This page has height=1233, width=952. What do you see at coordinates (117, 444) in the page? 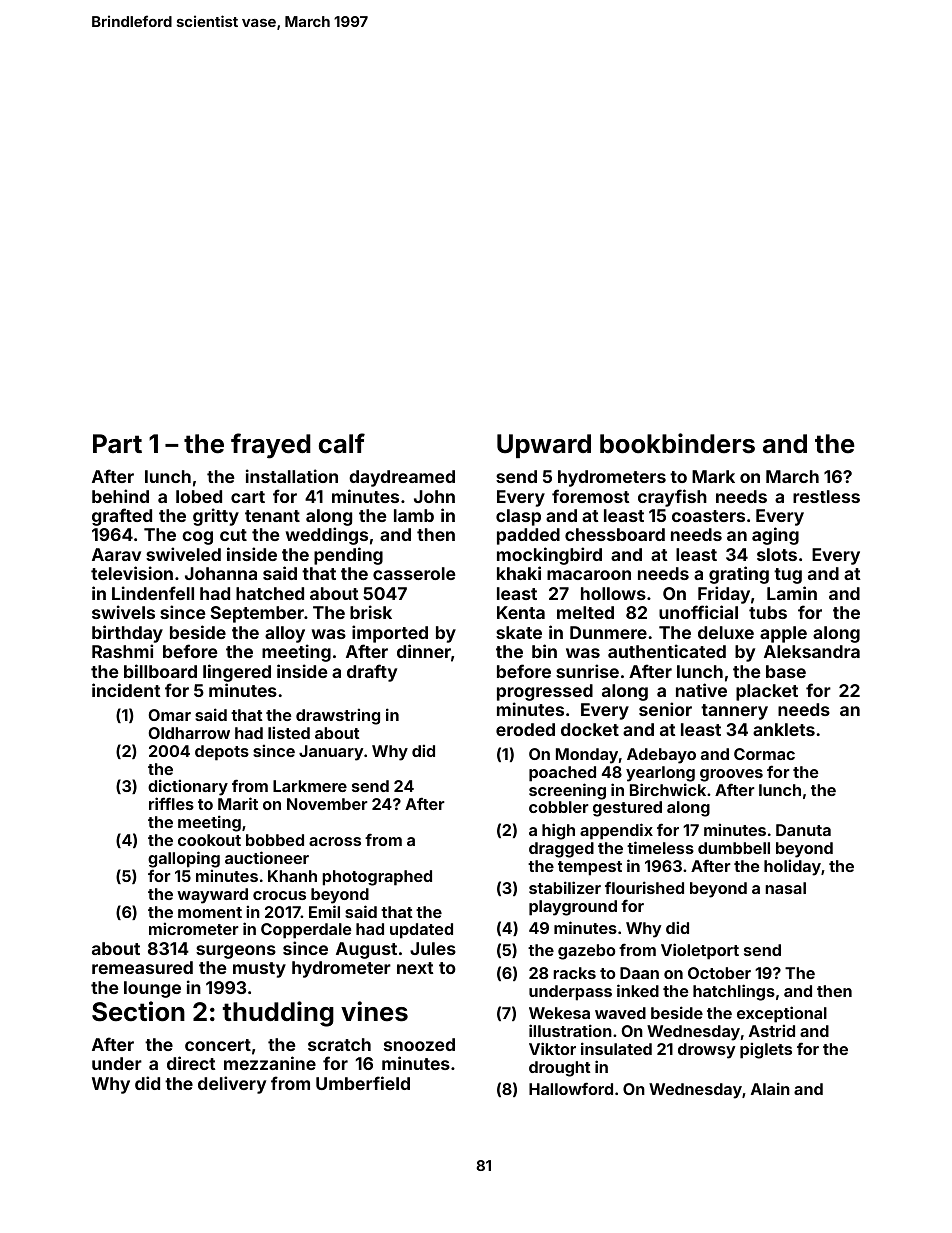
I see `Part` at bounding box center [117, 444].
